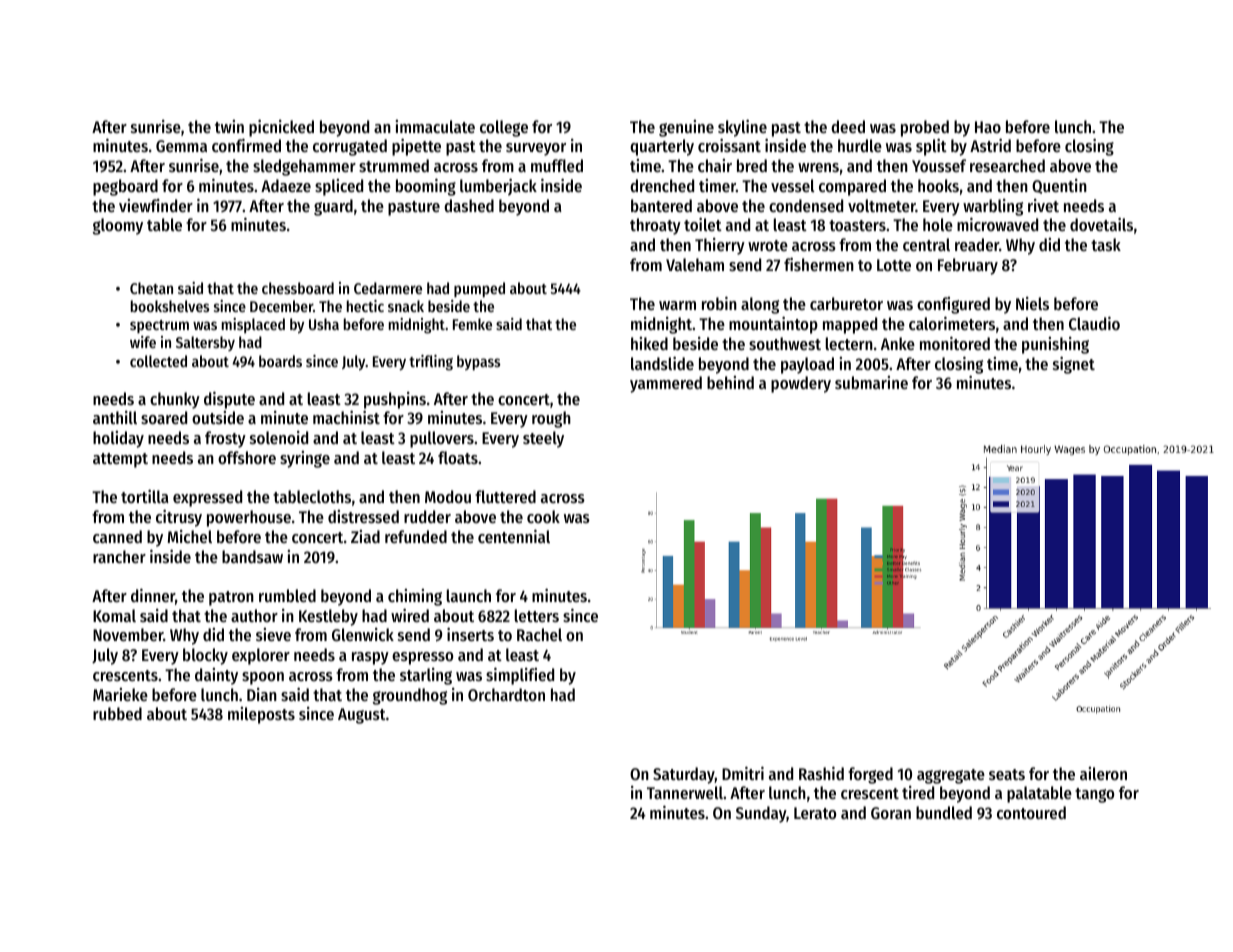 The height and width of the screenshot is (952, 1233). I want to click on rubbed, so click(117, 713).
